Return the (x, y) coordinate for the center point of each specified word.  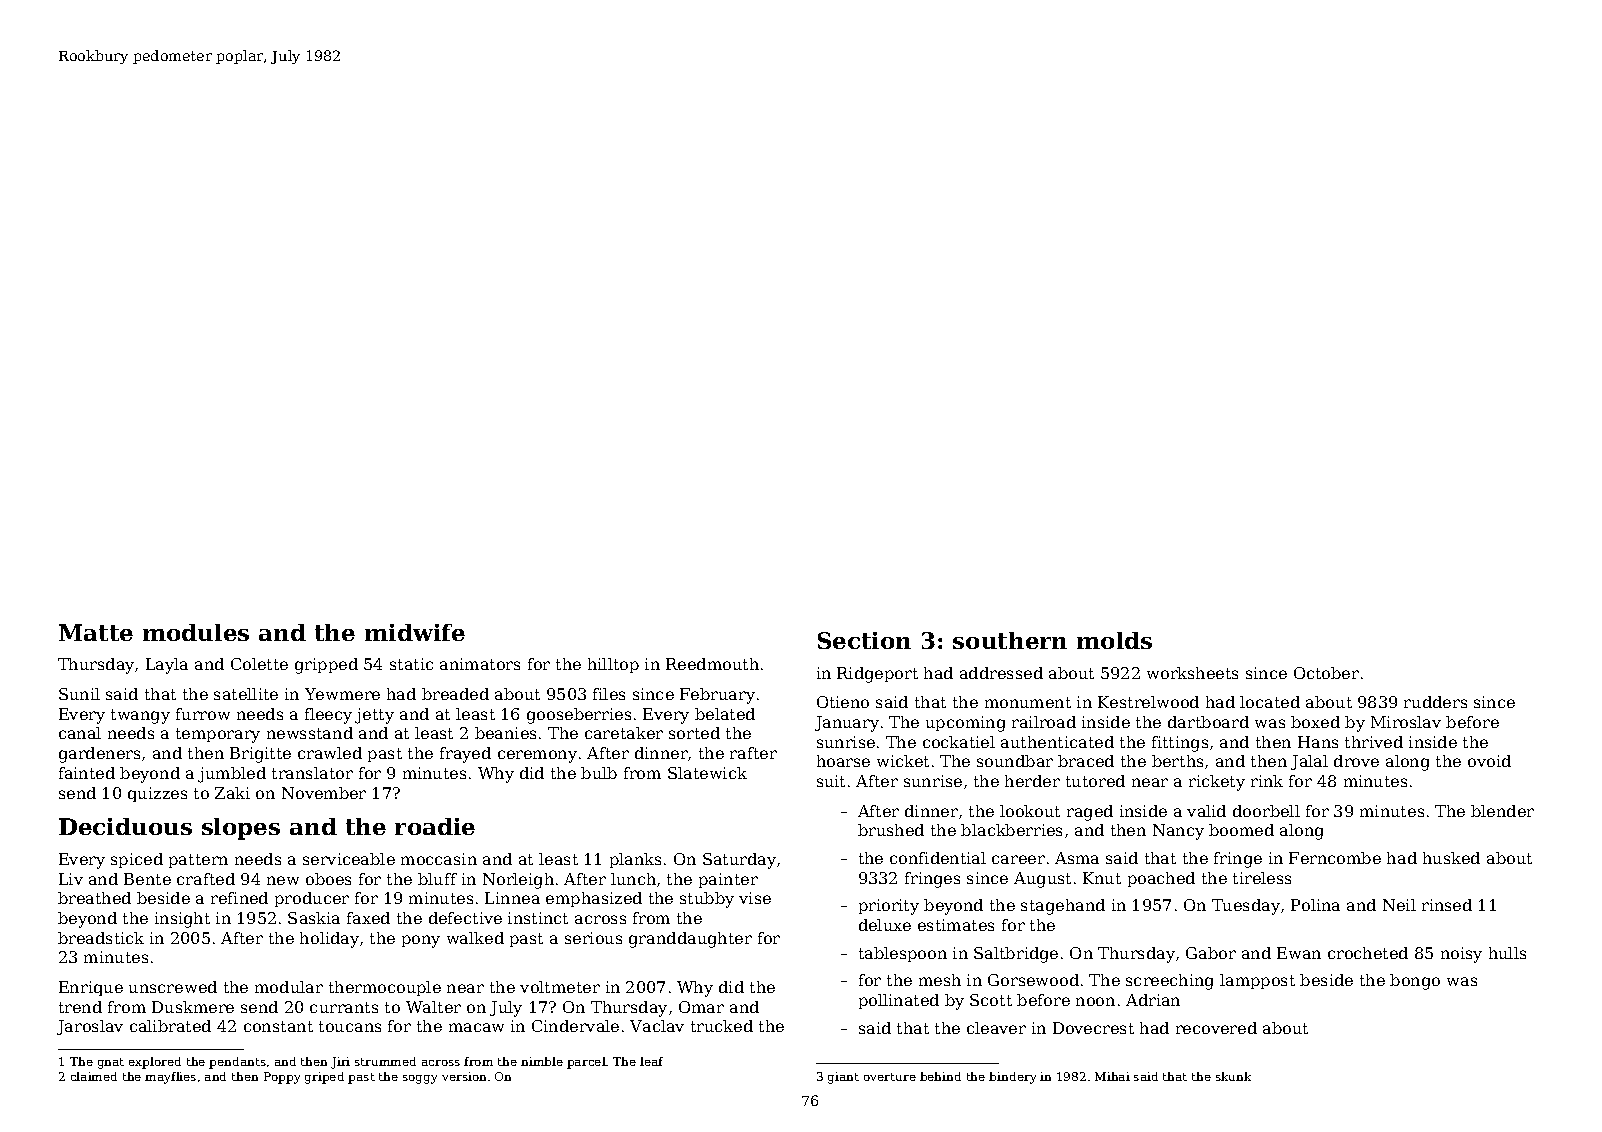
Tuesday (1246, 907)
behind (940, 1076)
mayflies (170, 1078)
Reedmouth (712, 664)
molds (1114, 640)
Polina (1315, 905)
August (1042, 880)
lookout (1030, 811)
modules (196, 632)
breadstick (101, 938)
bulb (599, 773)
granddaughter (690, 940)
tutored (1095, 781)
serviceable (349, 859)
